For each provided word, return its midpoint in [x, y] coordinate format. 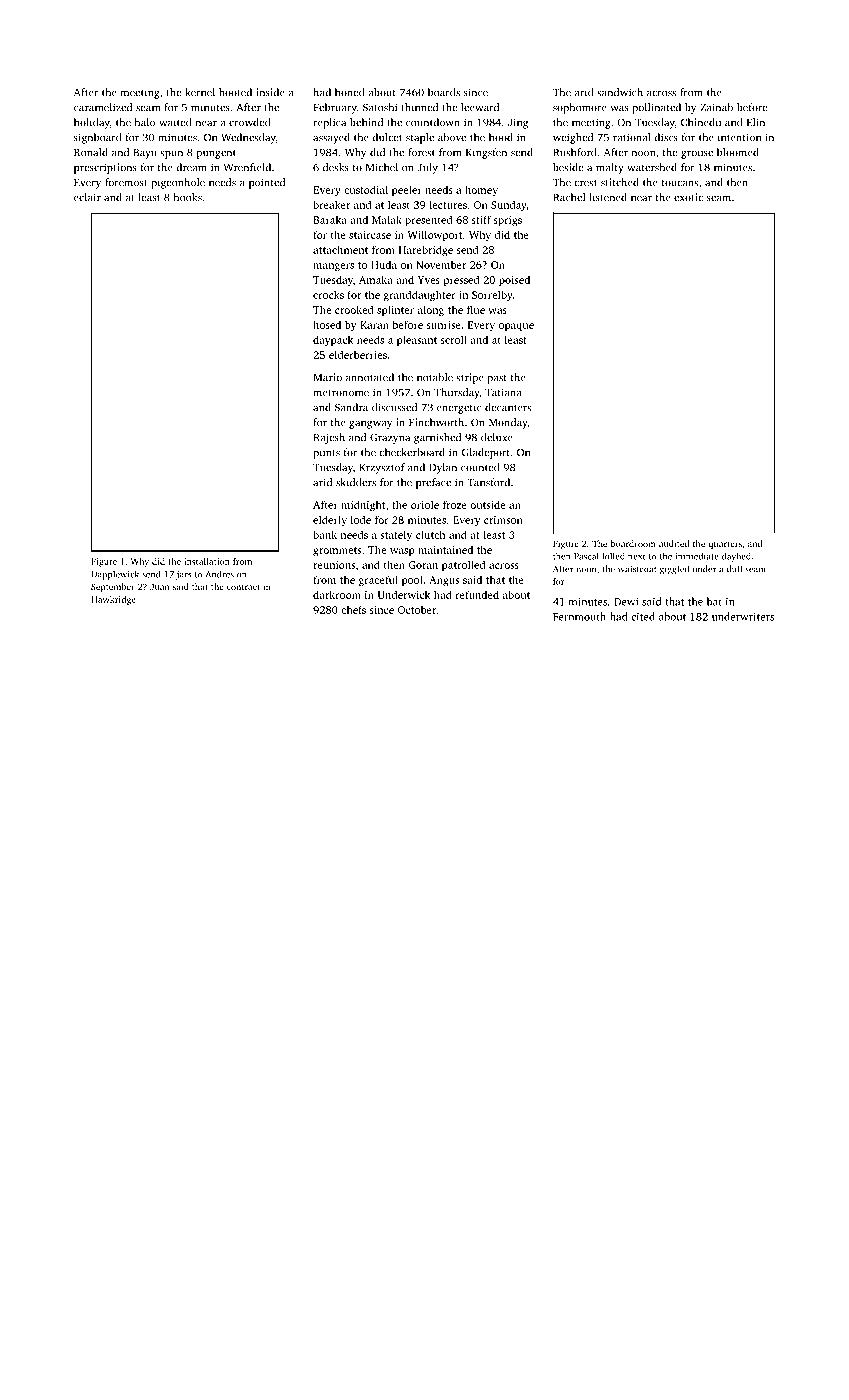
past [497, 379]
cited [643, 616]
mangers [333, 267]
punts [326, 454]
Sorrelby [492, 295]
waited [175, 122]
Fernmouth [579, 616]
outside [487, 504]
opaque [516, 327]
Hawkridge [113, 600]
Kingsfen [486, 153]
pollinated [656, 108]
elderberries [358, 354]
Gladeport [486, 453]
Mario [328, 377]
